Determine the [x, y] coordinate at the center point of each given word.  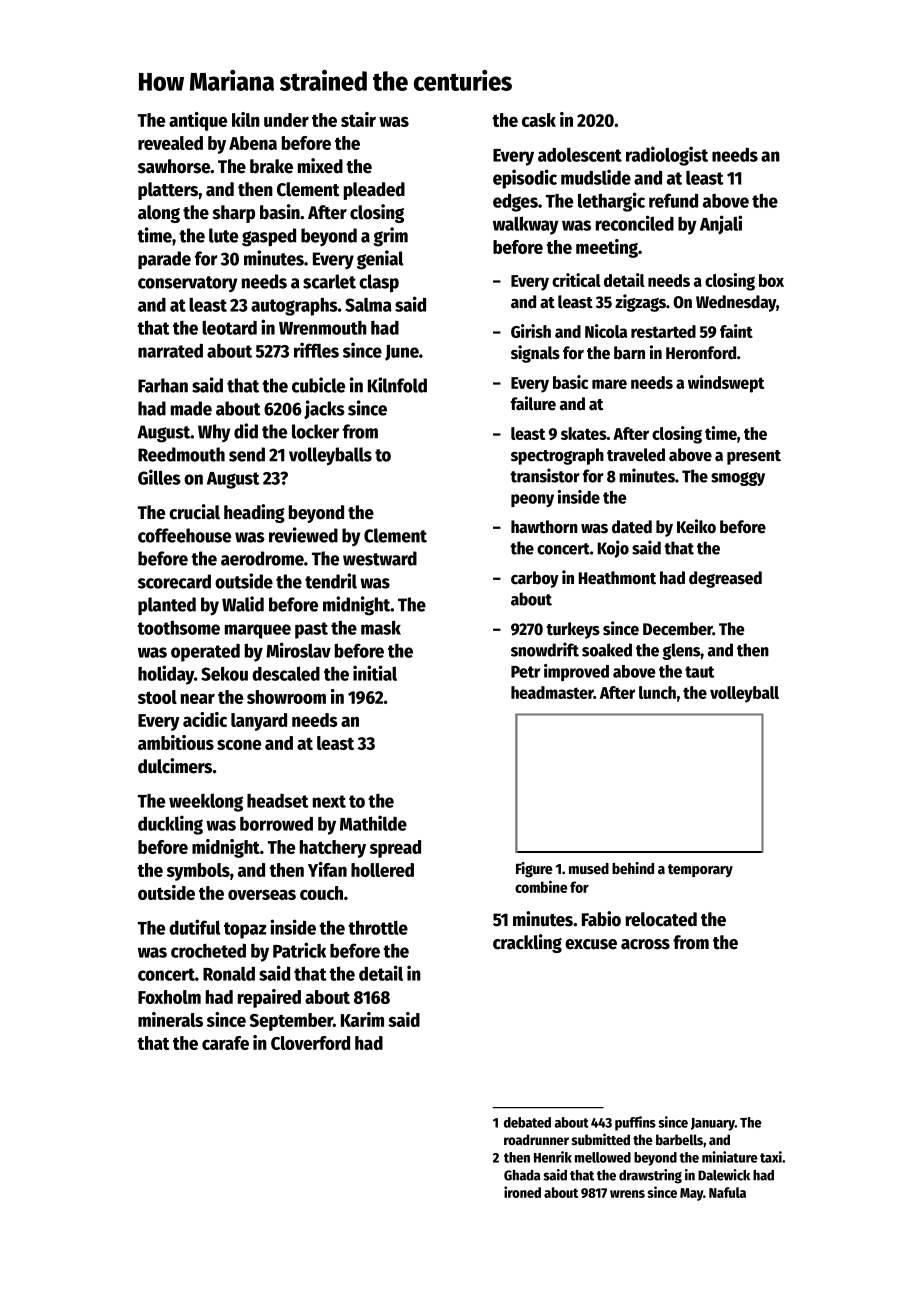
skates [584, 433]
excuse [591, 944]
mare [609, 384]
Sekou [224, 673]
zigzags [640, 303]
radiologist [667, 156]
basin [280, 212]
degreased [725, 579]
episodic [525, 179]
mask [381, 627]
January [713, 1124]
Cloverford [310, 1043]
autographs [294, 306]
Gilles [159, 477]
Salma [368, 305]
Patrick [299, 950]
